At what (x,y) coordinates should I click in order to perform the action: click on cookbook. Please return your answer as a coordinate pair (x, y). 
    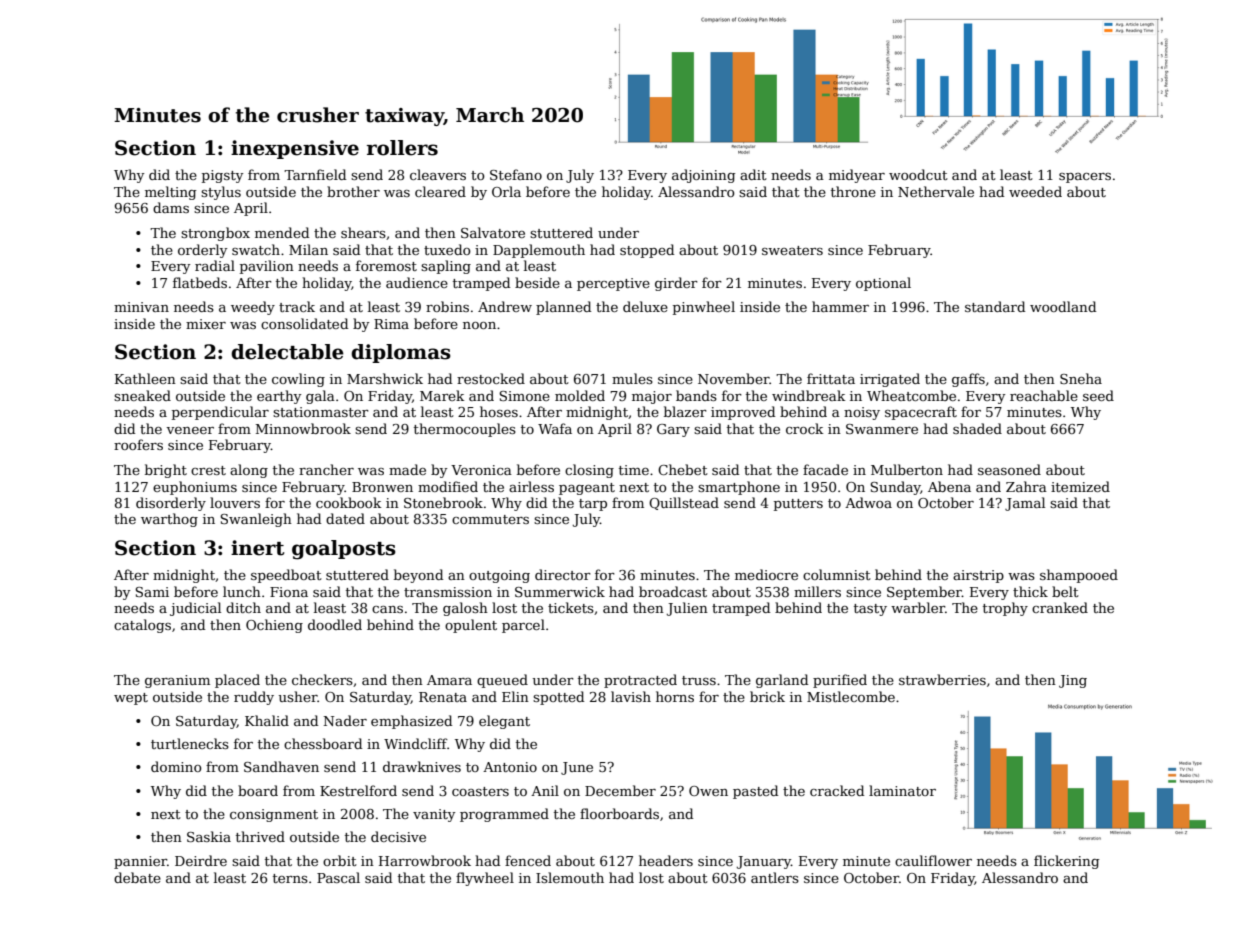
    Looking at the image, I should click on (349, 502).
